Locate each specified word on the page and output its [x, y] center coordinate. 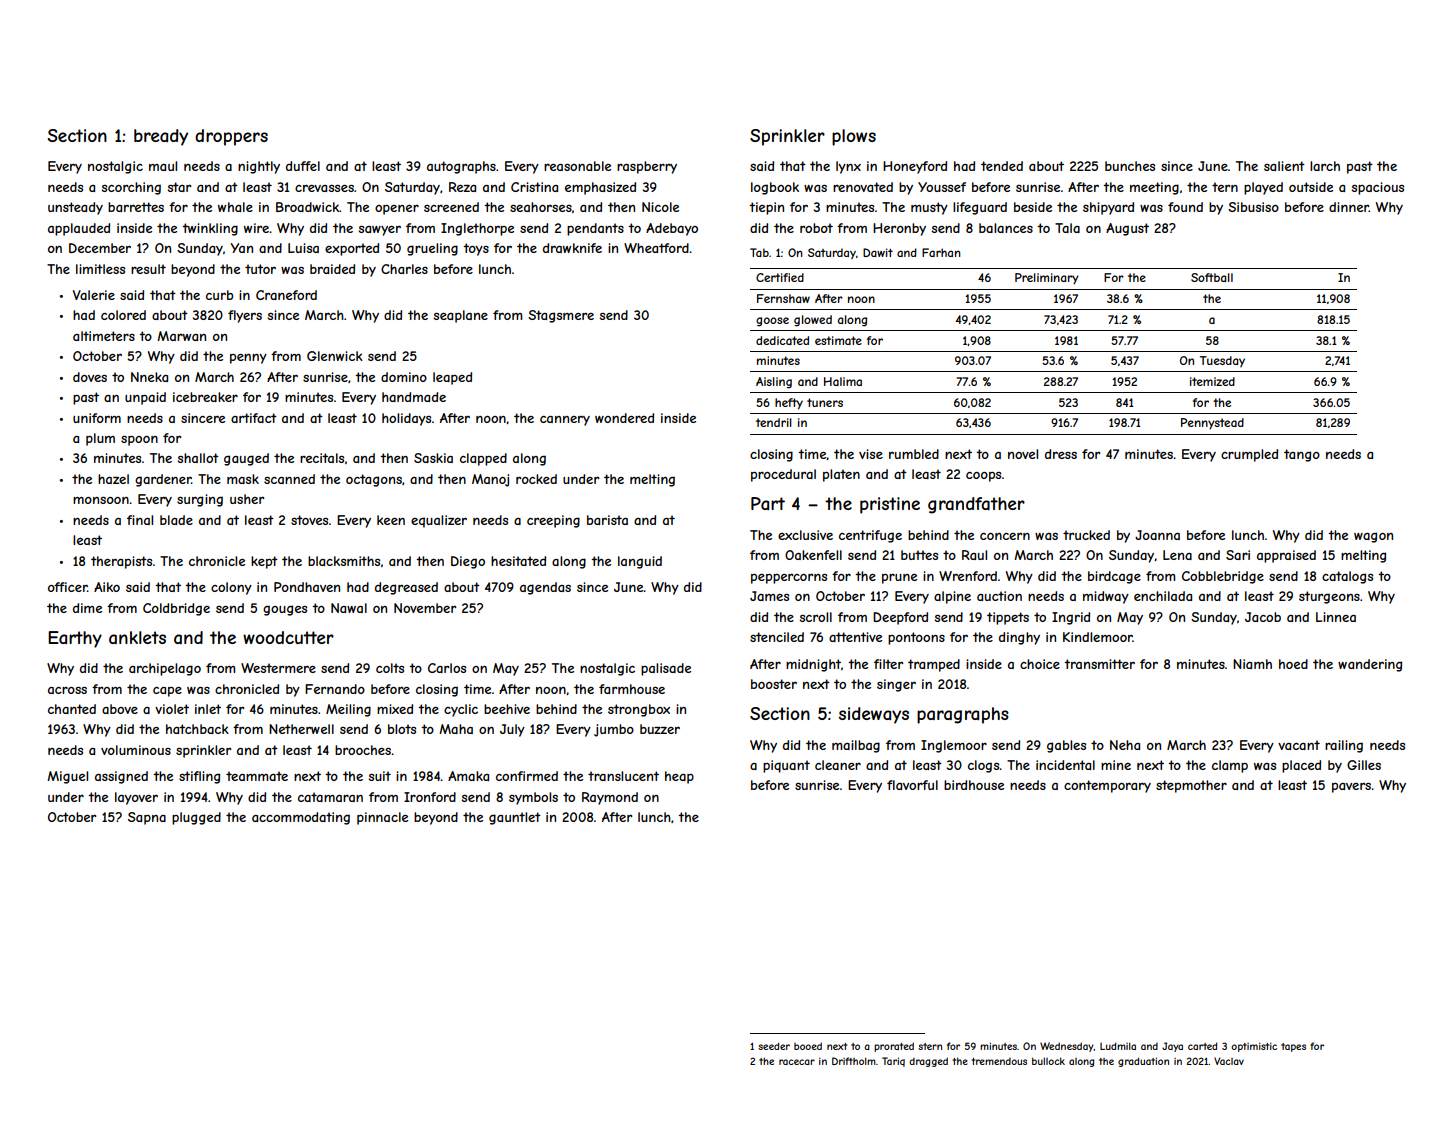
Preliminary [1047, 279]
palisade [666, 669]
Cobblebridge [1223, 577]
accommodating [301, 818]
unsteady [75, 208]
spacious [1378, 188]
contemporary [1107, 786]
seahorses [541, 207]
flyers [245, 316]
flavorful [912, 785]
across [67, 690]
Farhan [941, 252]
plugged [196, 818]
